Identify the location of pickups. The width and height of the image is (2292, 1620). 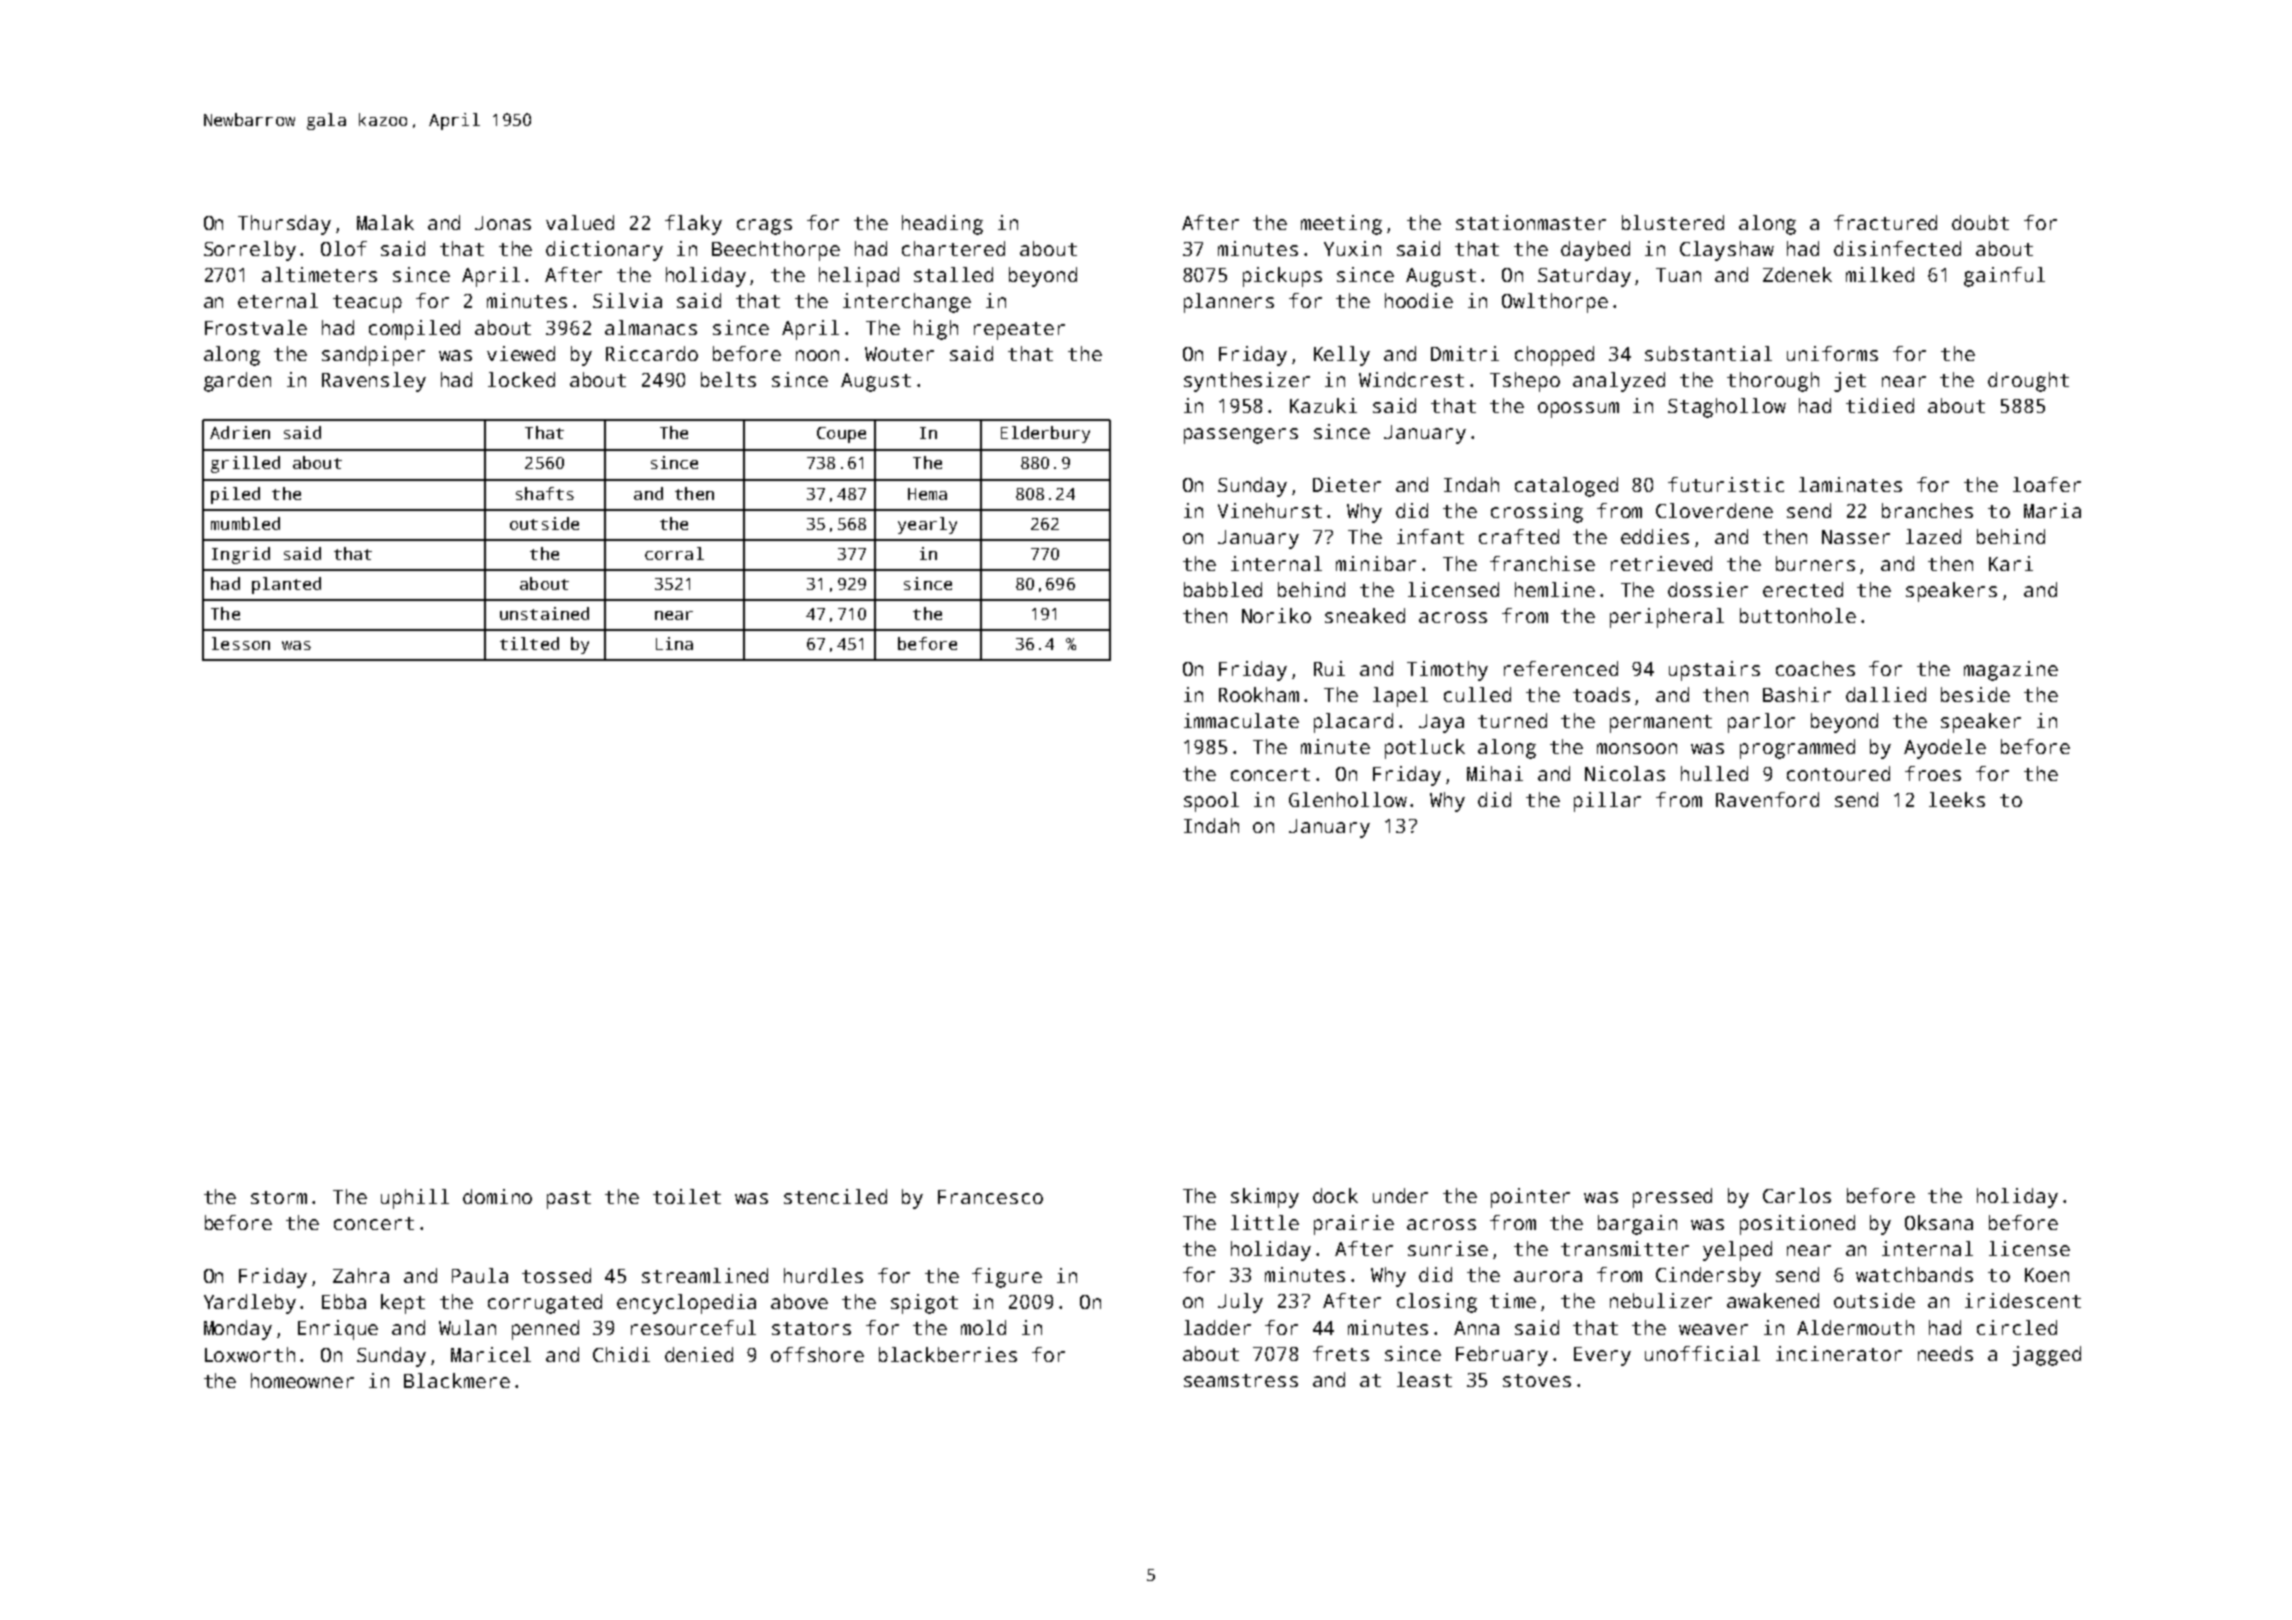
(1282, 277).
